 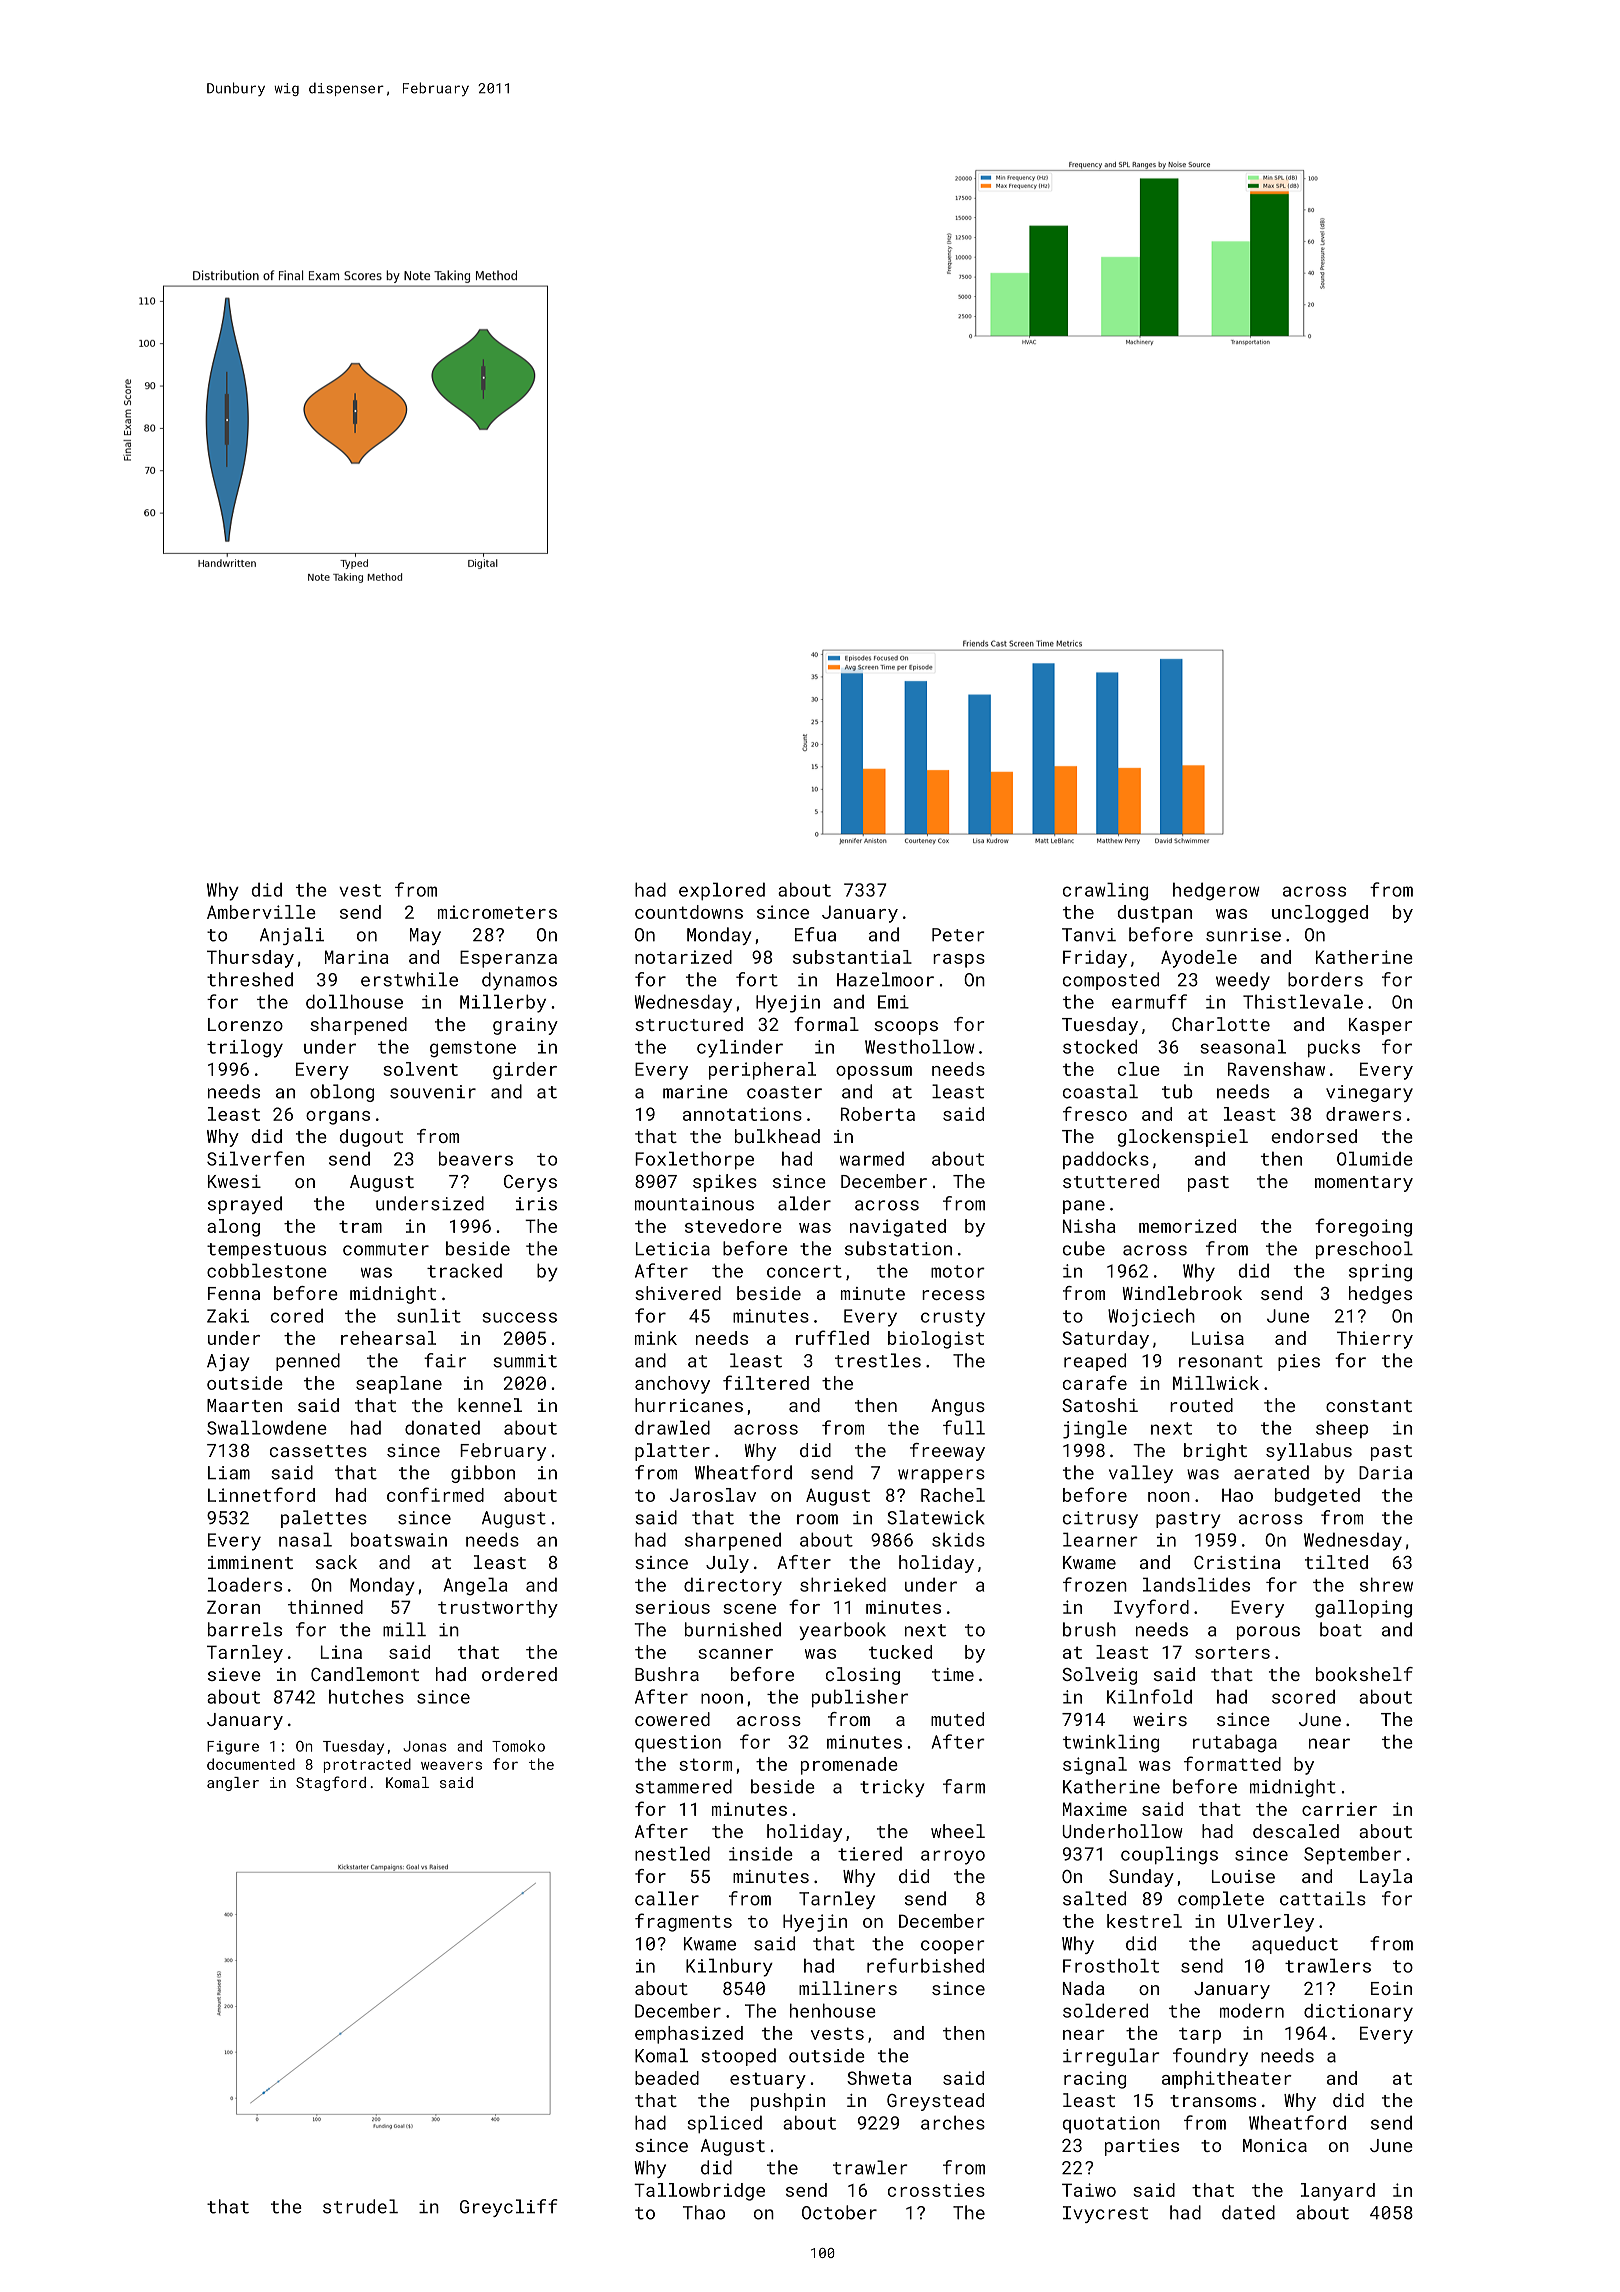 I want to click on Amberville, so click(x=261, y=912).
